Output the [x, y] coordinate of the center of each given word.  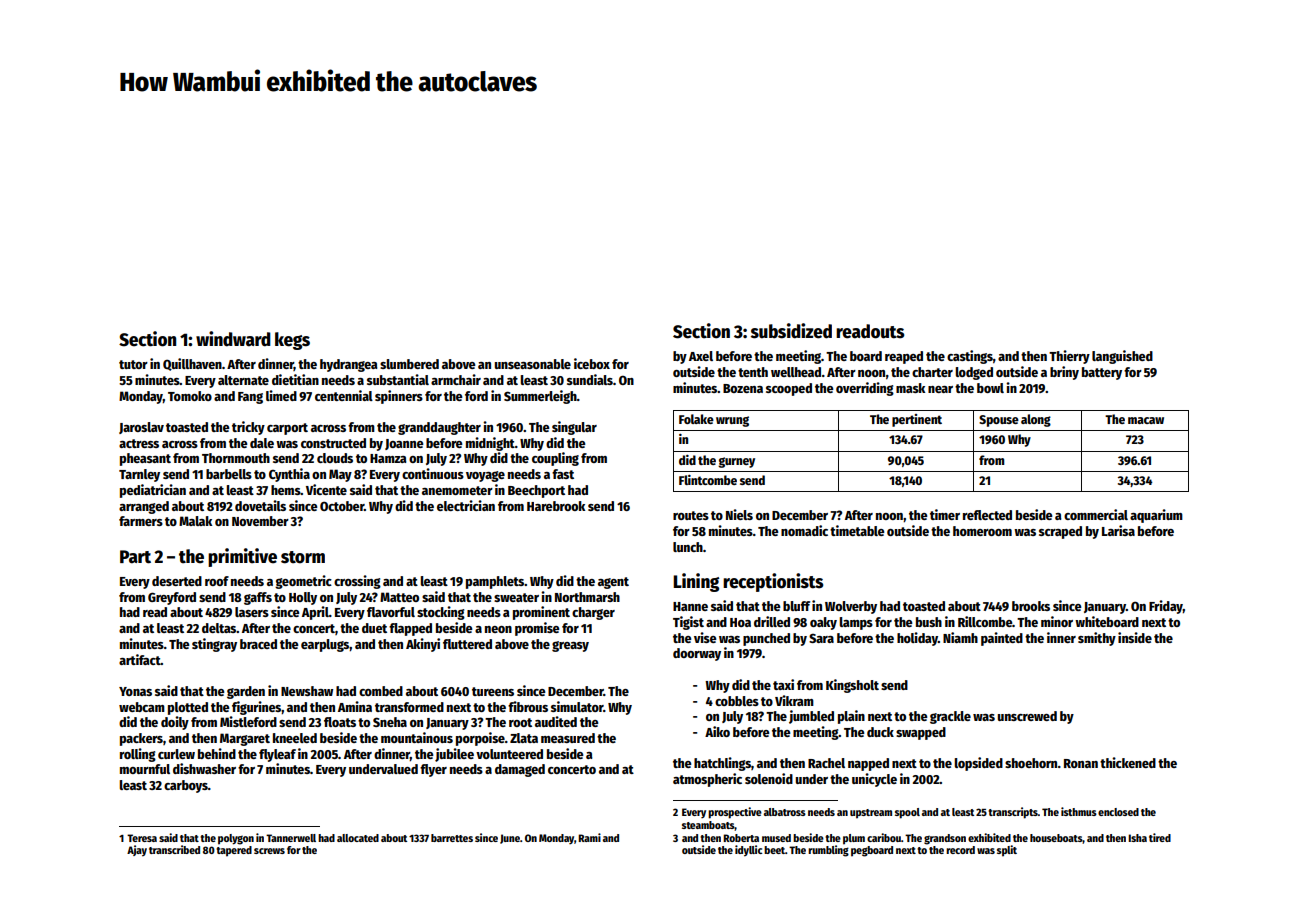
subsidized [791, 331]
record [960, 850]
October [342, 506]
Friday [1166, 607]
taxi [783, 684]
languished [1122, 357]
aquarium [1156, 516]
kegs [292, 341]
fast [563, 474]
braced [258, 644]
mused [776, 838]
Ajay [137, 851]
